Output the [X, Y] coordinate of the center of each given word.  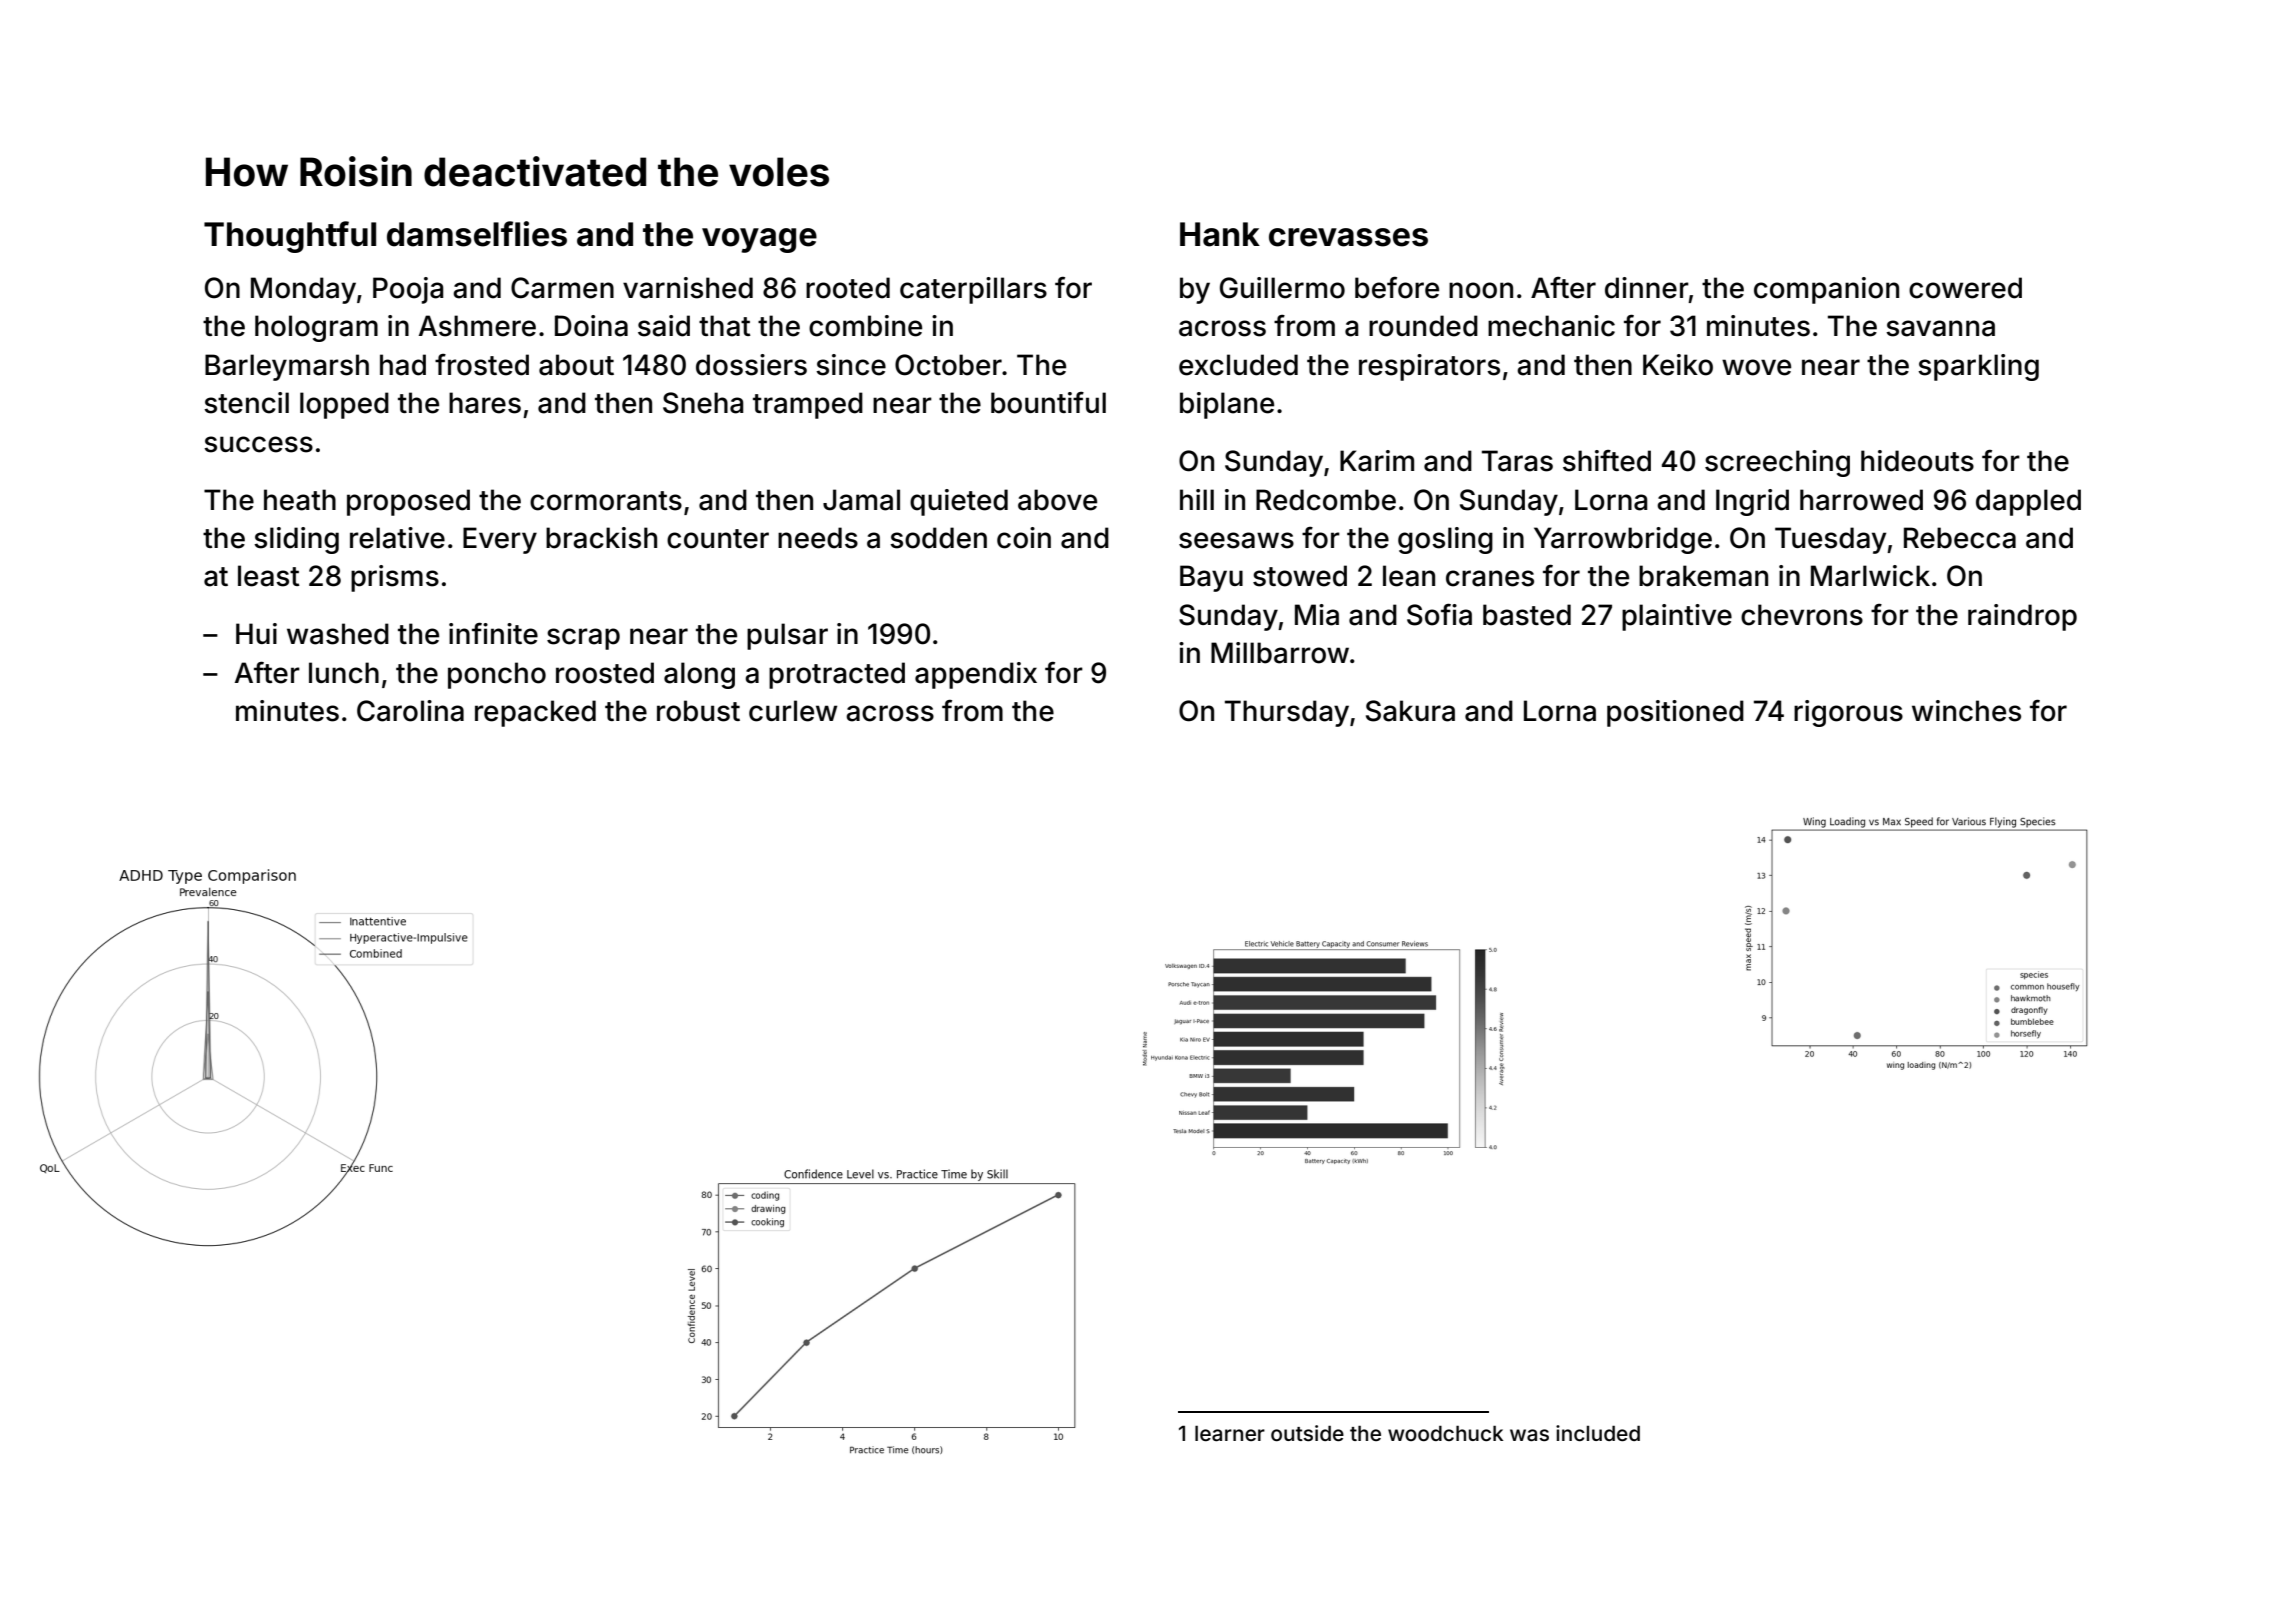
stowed [1300, 576]
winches [1966, 711]
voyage [759, 240]
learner [1230, 1433]
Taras [1517, 461]
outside [1307, 1433]
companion [1826, 290]
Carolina [410, 711]
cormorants [606, 501]
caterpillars [973, 290]
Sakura [1410, 711]
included [1598, 1433]
